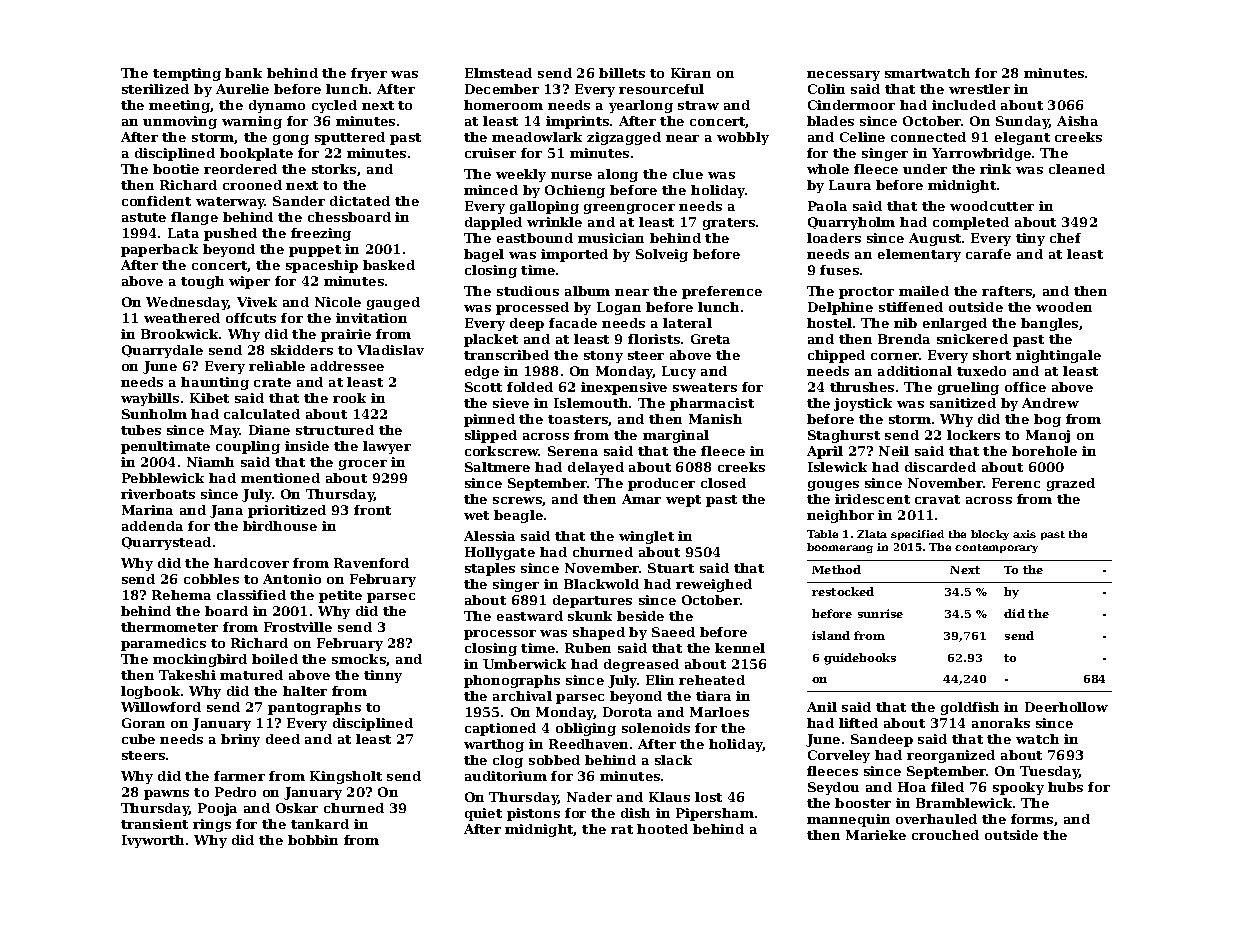  What do you see at coordinates (635, 813) in the page?
I see `dish` at bounding box center [635, 813].
